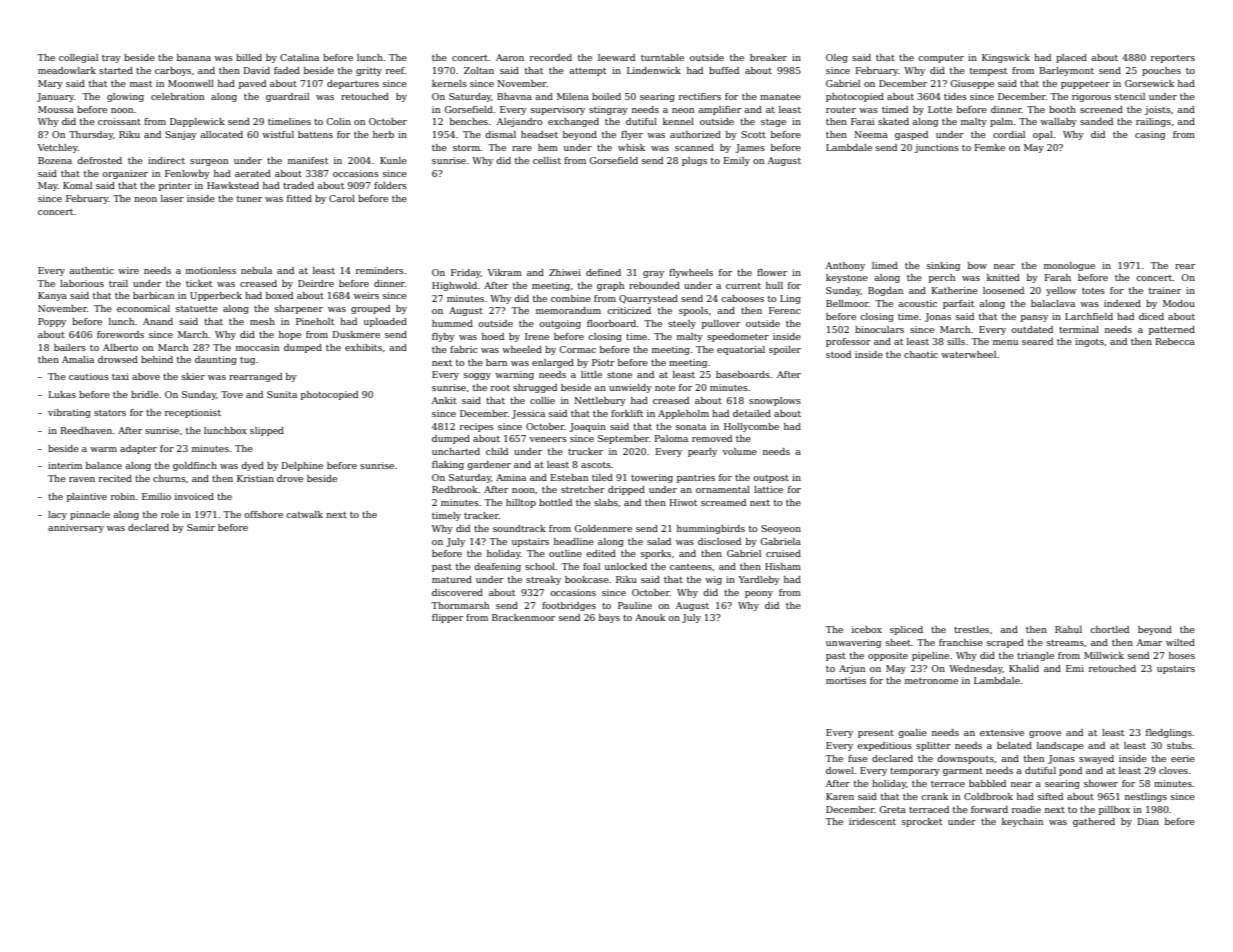  What do you see at coordinates (768, 57) in the image?
I see `breaker` at bounding box center [768, 57].
